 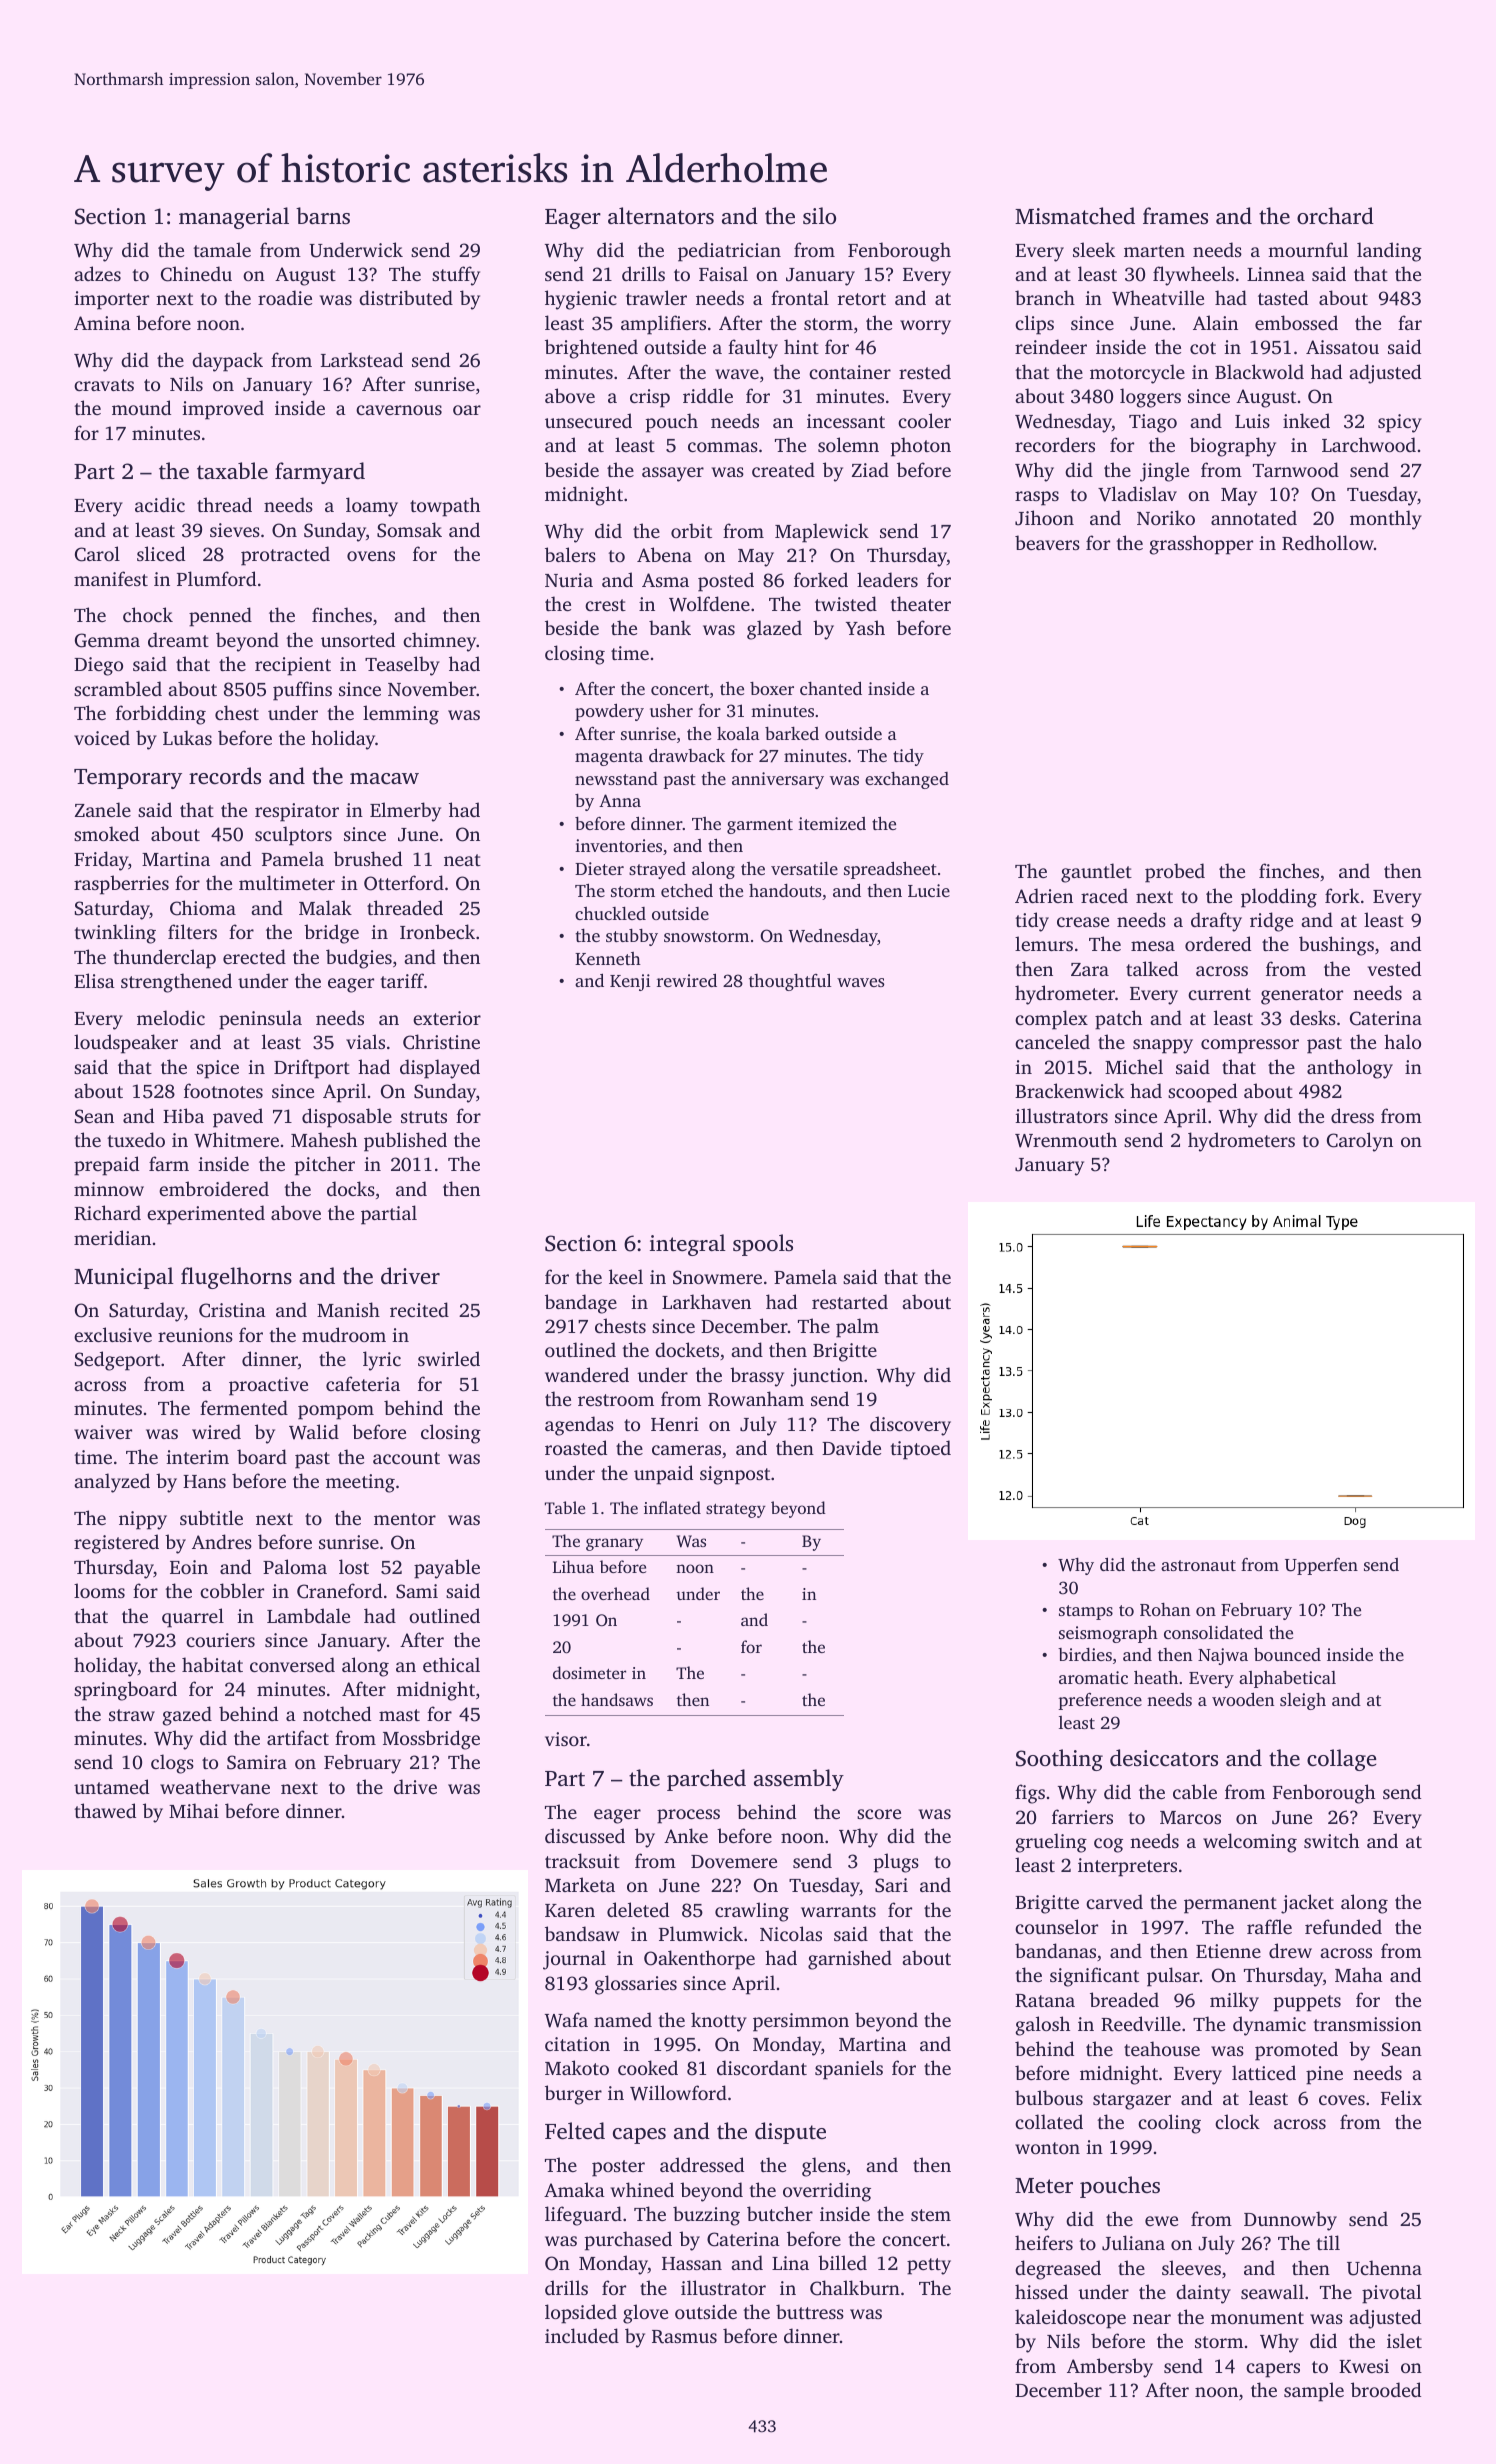 What do you see at coordinates (581, 2314) in the screenshot?
I see `lopsided` at bounding box center [581, 2314].
